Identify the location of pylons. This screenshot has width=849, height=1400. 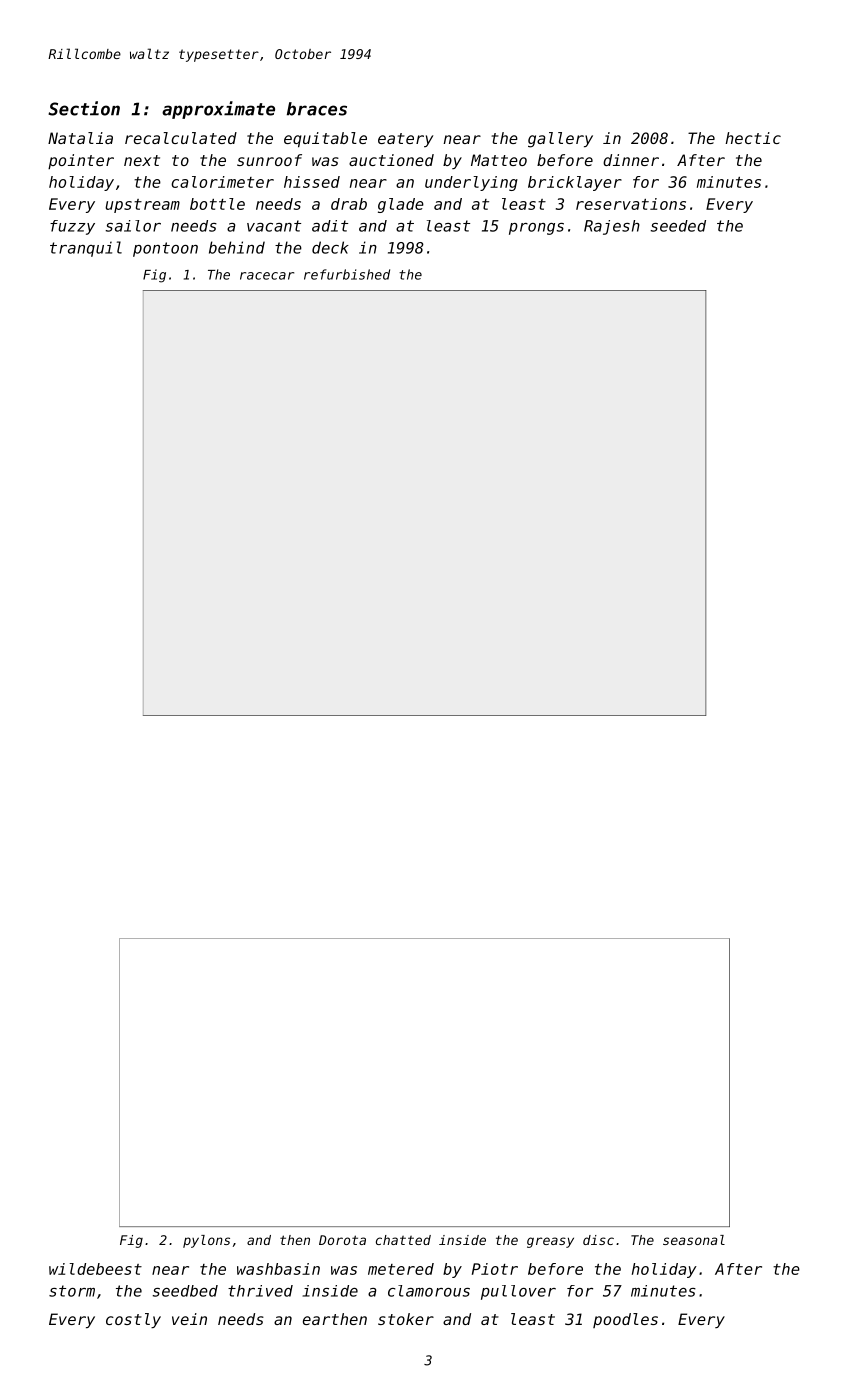
(206, 1241).
